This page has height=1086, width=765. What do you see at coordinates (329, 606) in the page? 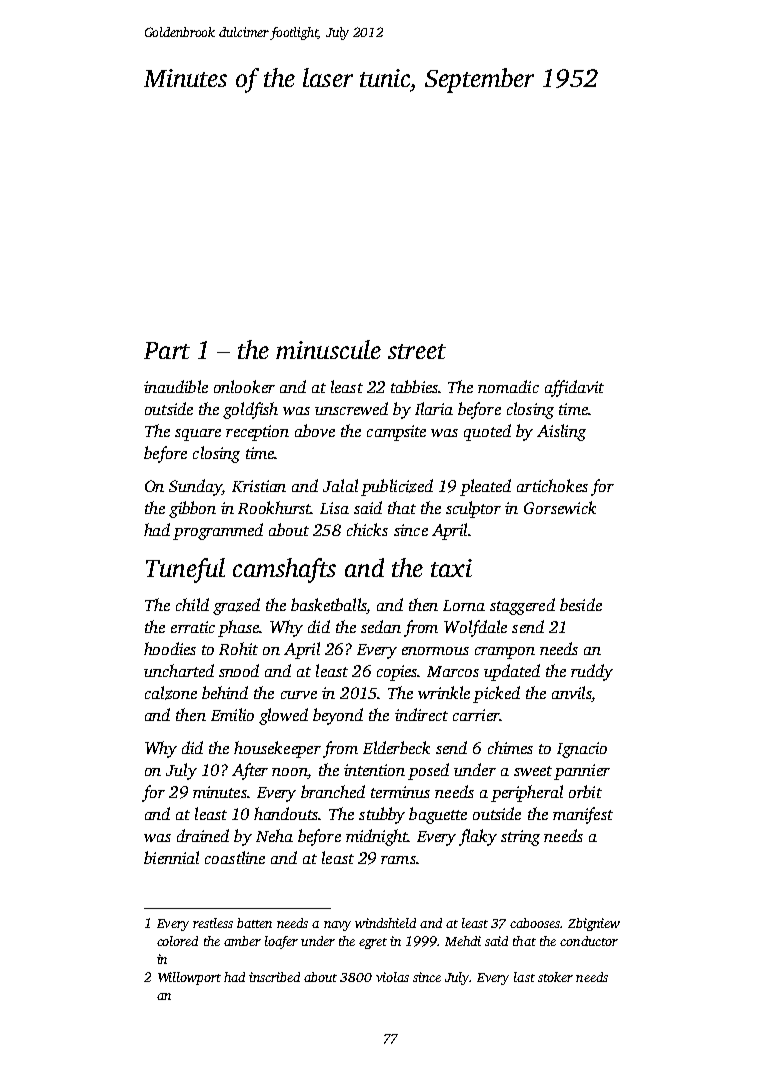
I see `basketballs` at bounding box center [329, 606].
